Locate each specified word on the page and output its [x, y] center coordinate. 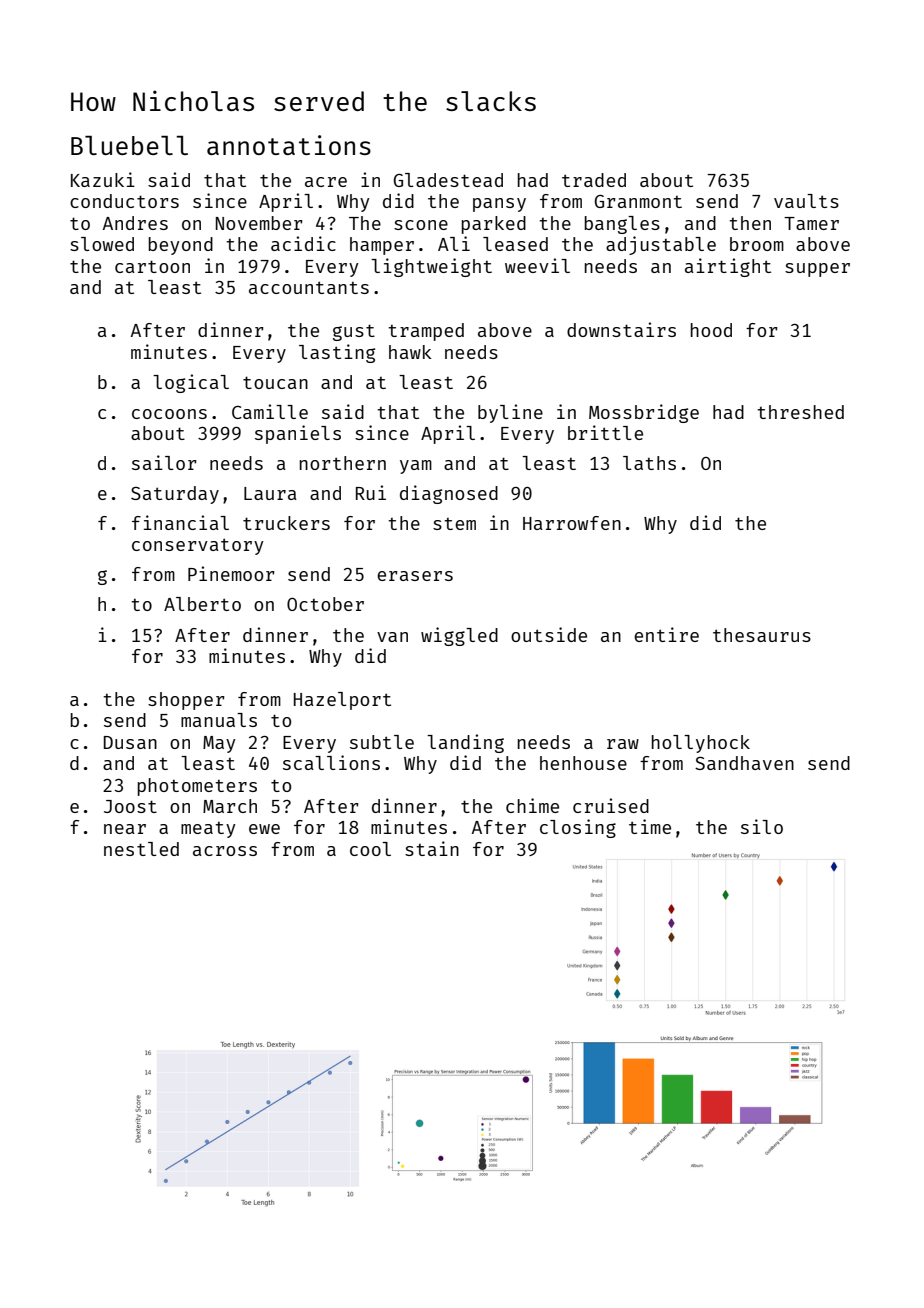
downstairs [621, 329]
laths [649, 463]
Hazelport [342, 701]
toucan [275, 382]
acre [326, 182]
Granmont [638, 201]
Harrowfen [572, 523]
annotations [289, 145]
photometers [197, 787]
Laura [270, 493]
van [392, 637]
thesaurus [762, 635]
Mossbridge [644, 413]
